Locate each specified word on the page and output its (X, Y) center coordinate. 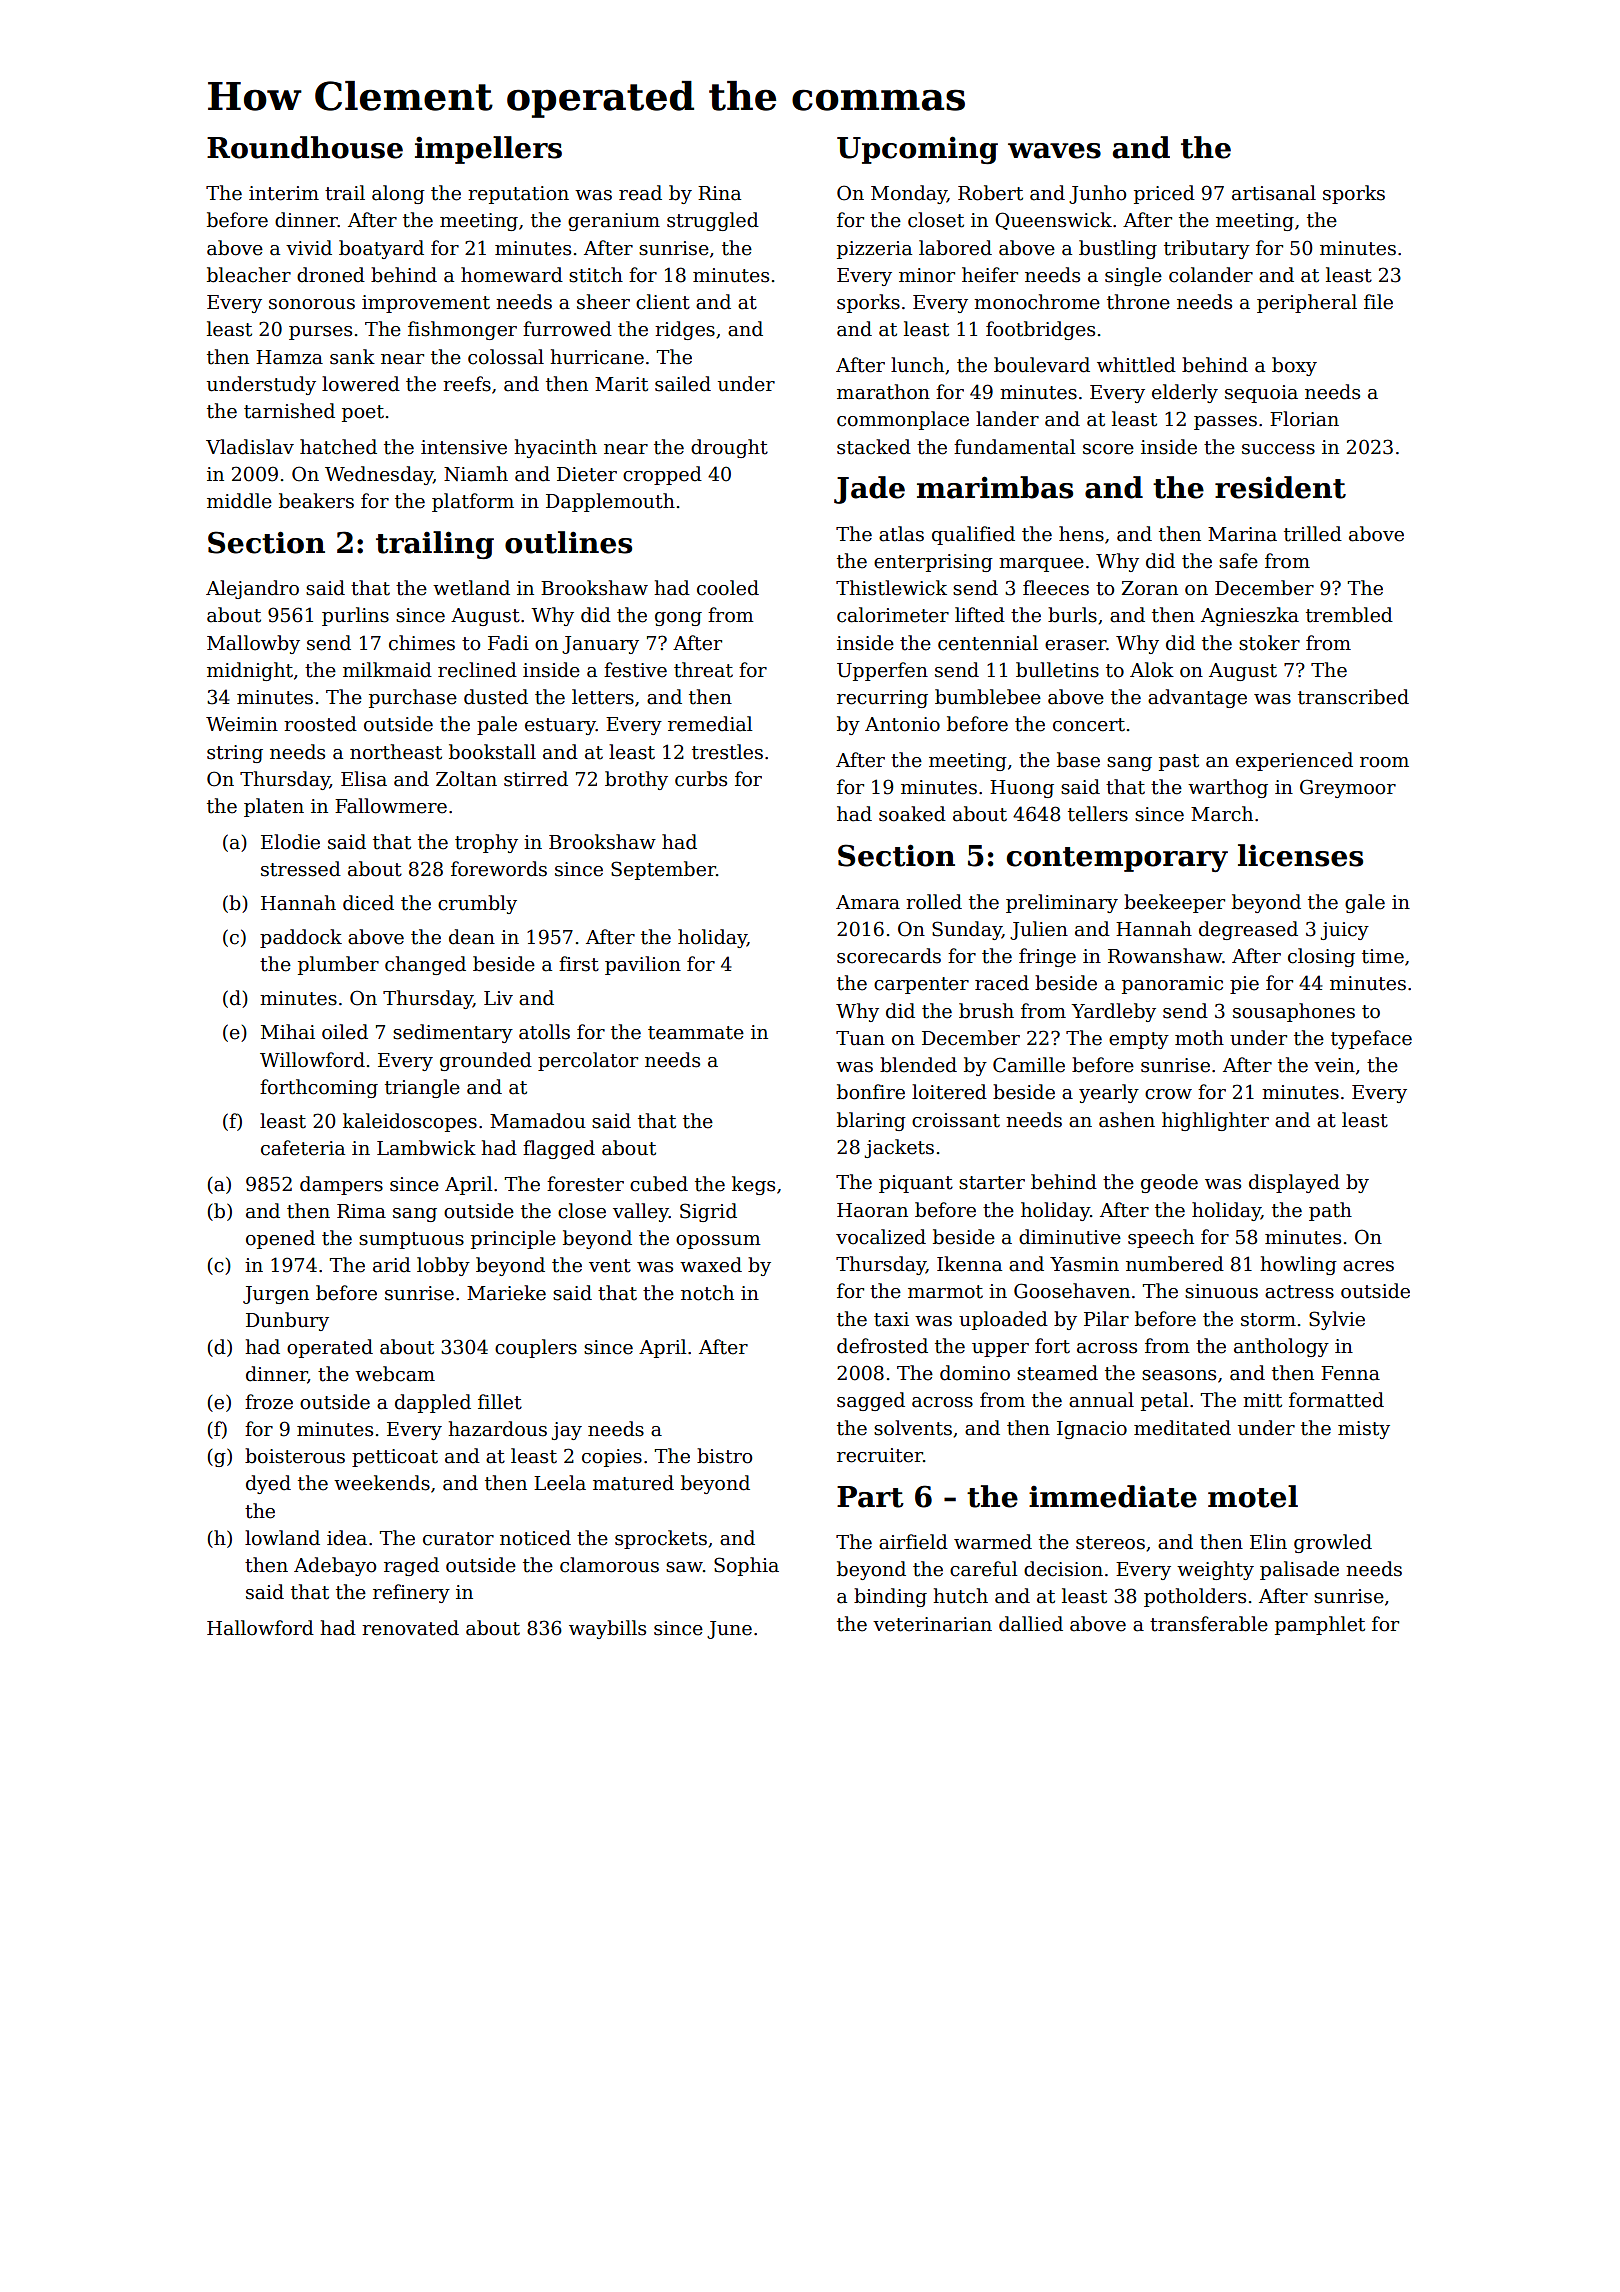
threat (703, 670)
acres (1368, 1266)
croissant (956, 1120)
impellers (488, 150)
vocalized (881, 1237)
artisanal (1274, 193)
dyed (268, 1484)
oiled (345, 1032)
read (640, 193)
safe (1238, 561)
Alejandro (252, 589)
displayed (1294, 1183)
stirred (536, 779)
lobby (443, 1266)
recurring (882, 699)
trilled (1313, 534)
